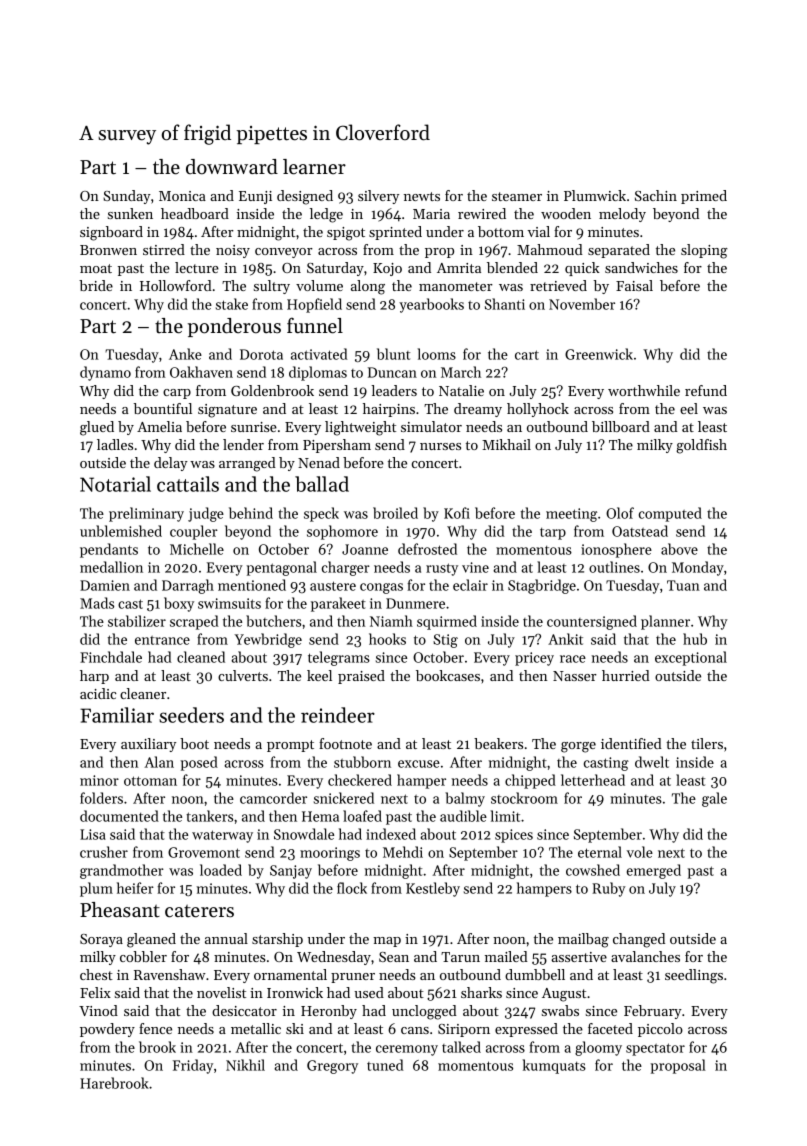 This screenshot has height=1146, width=807. I want to click on Mads, so click(97, 603).
